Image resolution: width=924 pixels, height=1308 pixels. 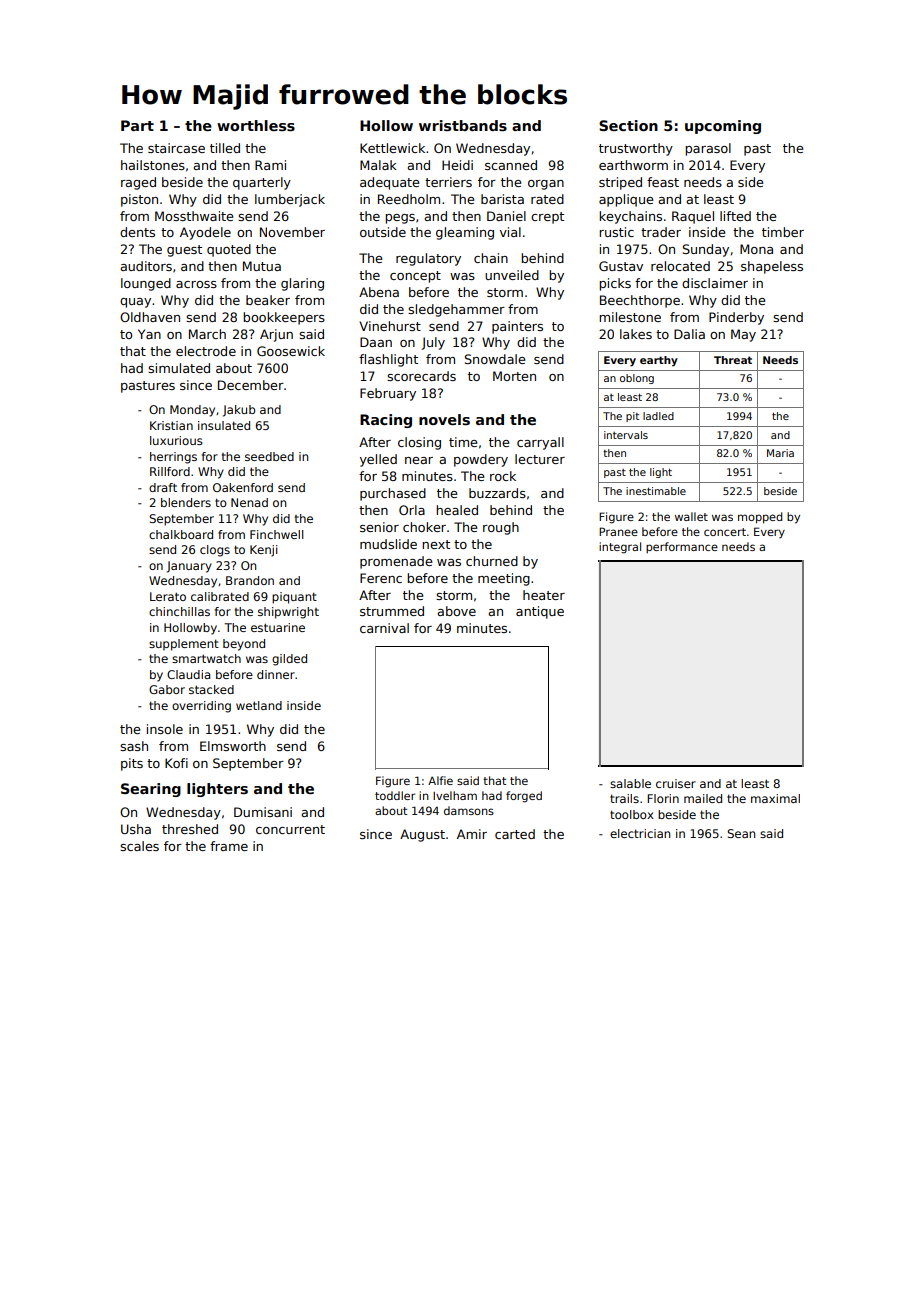 I want to click on concert, so click(x=725, y=532).
